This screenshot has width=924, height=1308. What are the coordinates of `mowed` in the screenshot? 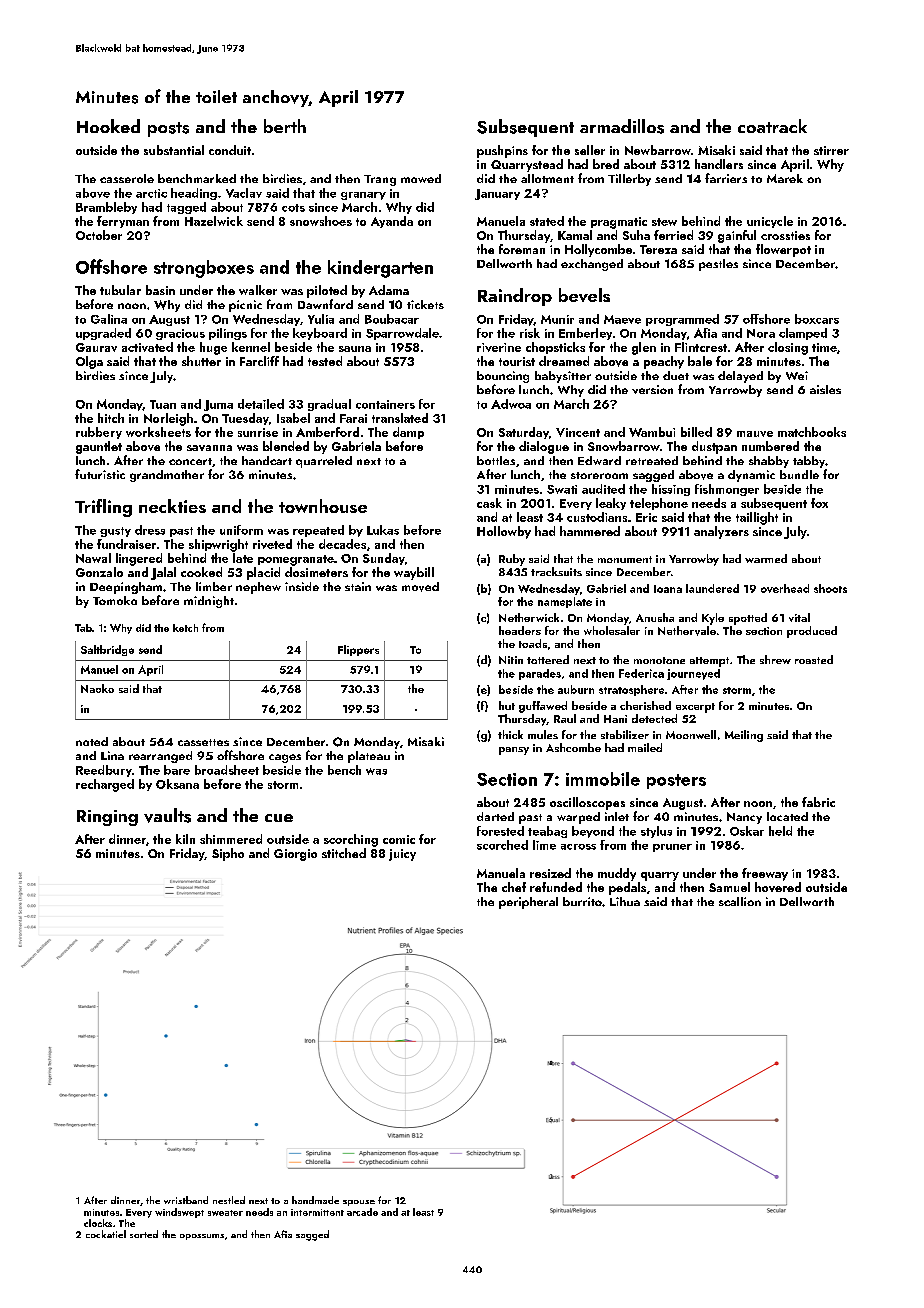 It's located at (421, 178).
